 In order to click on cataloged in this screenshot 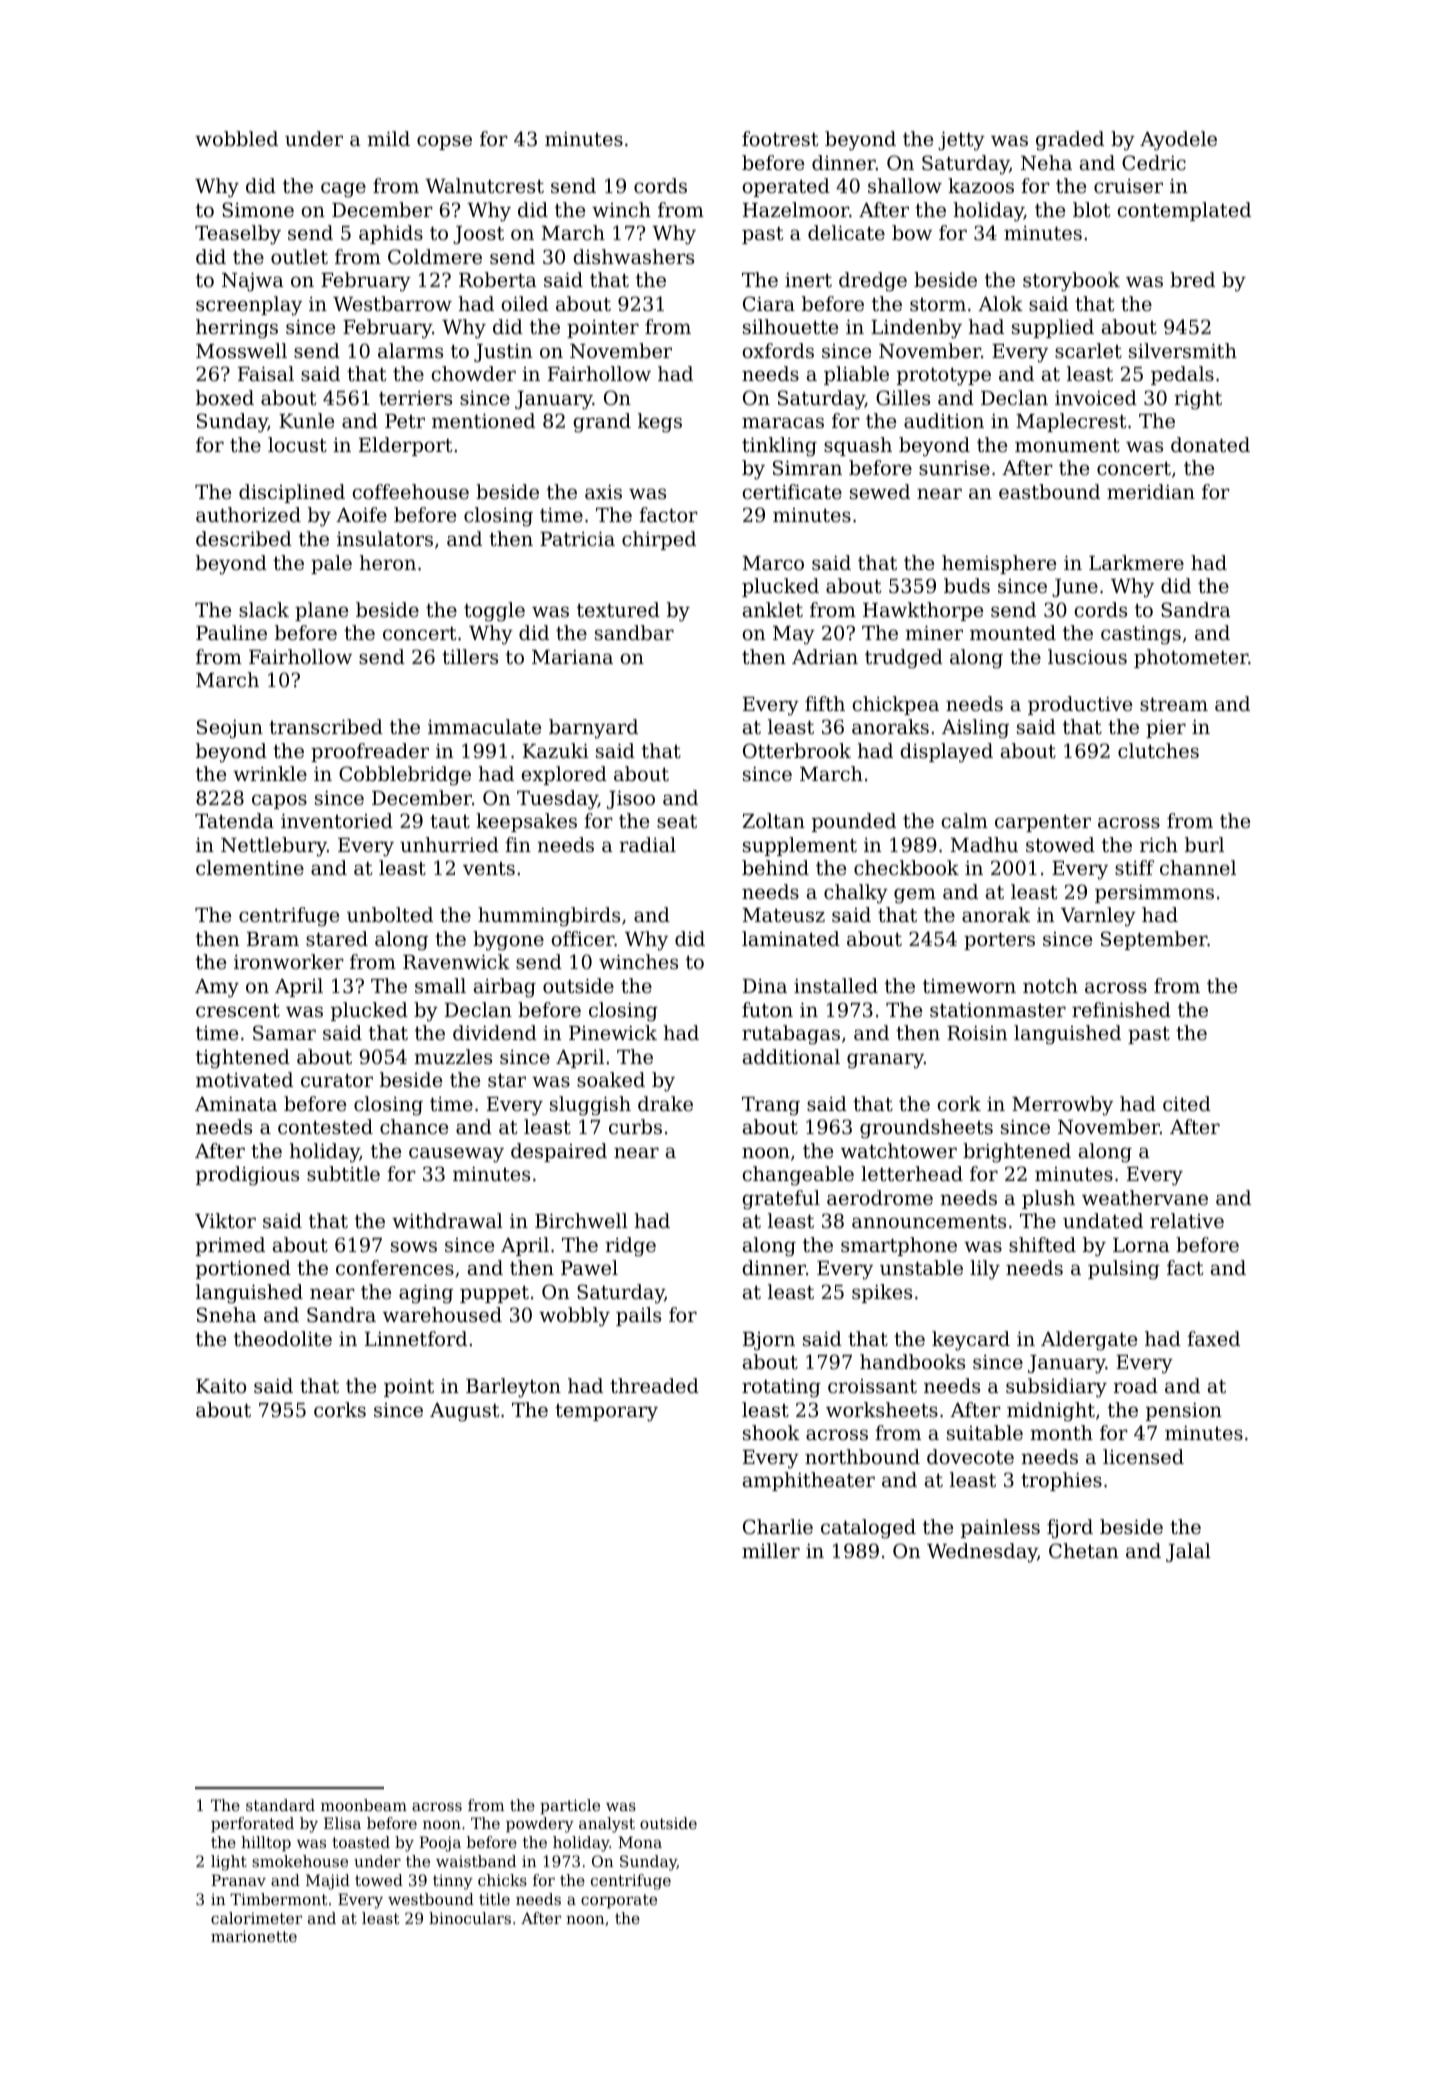, I will do `click(868, 1529)`.
